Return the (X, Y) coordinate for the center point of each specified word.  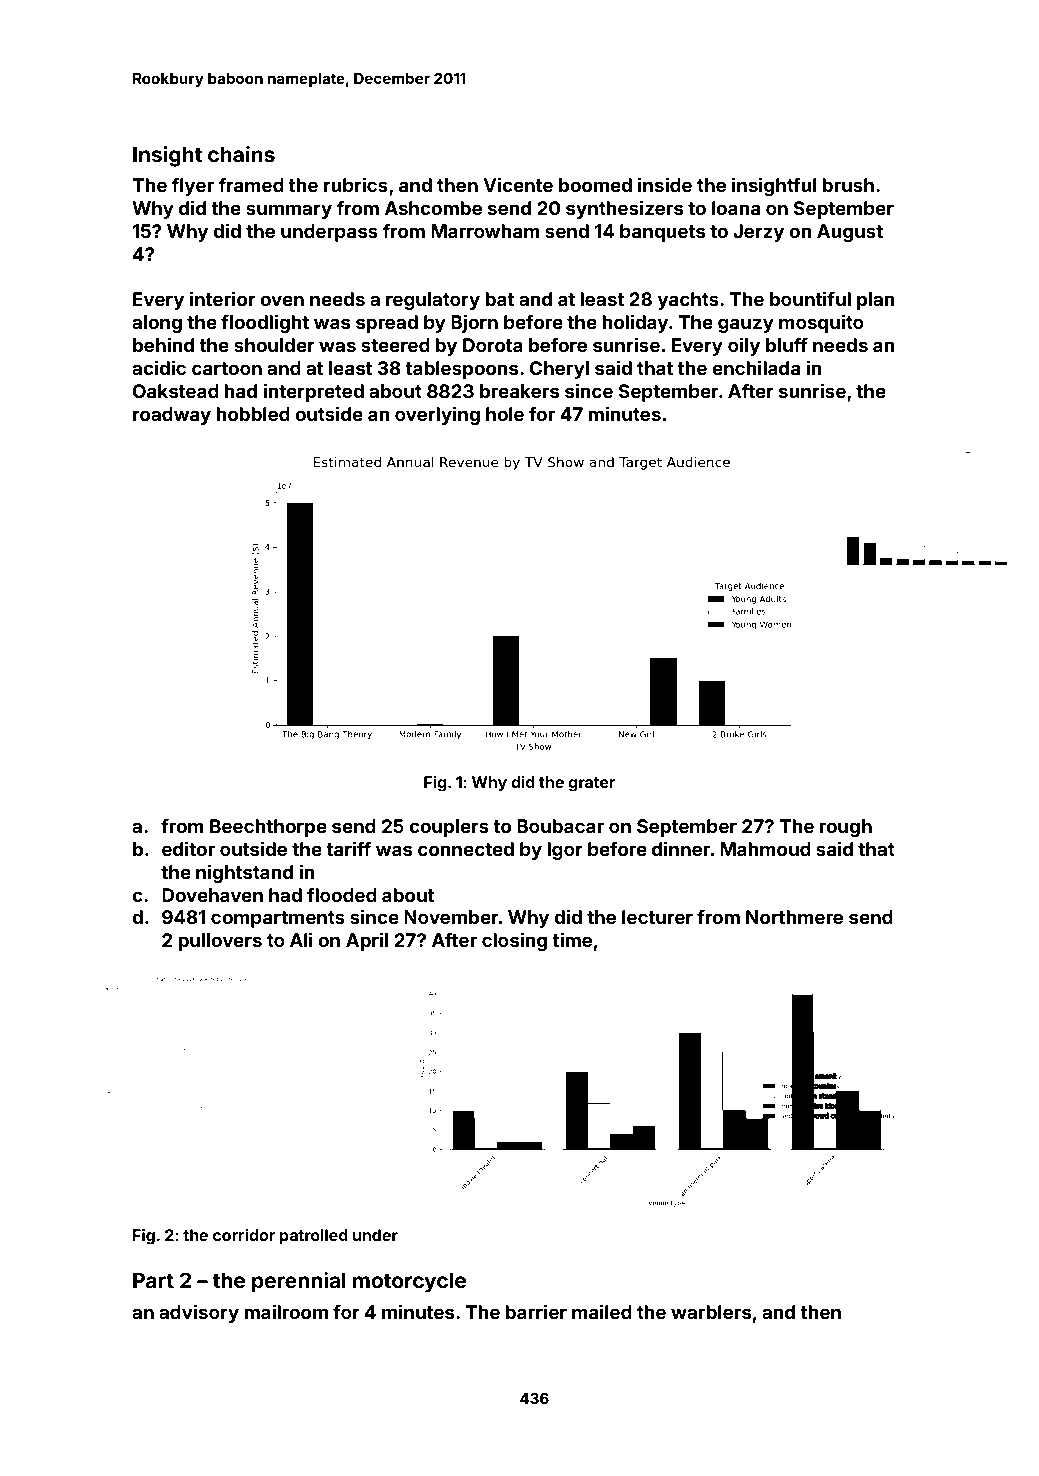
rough (845, 828)
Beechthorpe (268, 828)
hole (505, 414)
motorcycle (409, 1282)
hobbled (253, 414)
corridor (244, 1235)
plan (876, 301)
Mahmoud (765, 849)
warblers (711, 1312)
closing (514, 941)
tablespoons (462, 370)
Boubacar (560, 826)
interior (223, 298)
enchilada (756, 367)
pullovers (220, 942)
